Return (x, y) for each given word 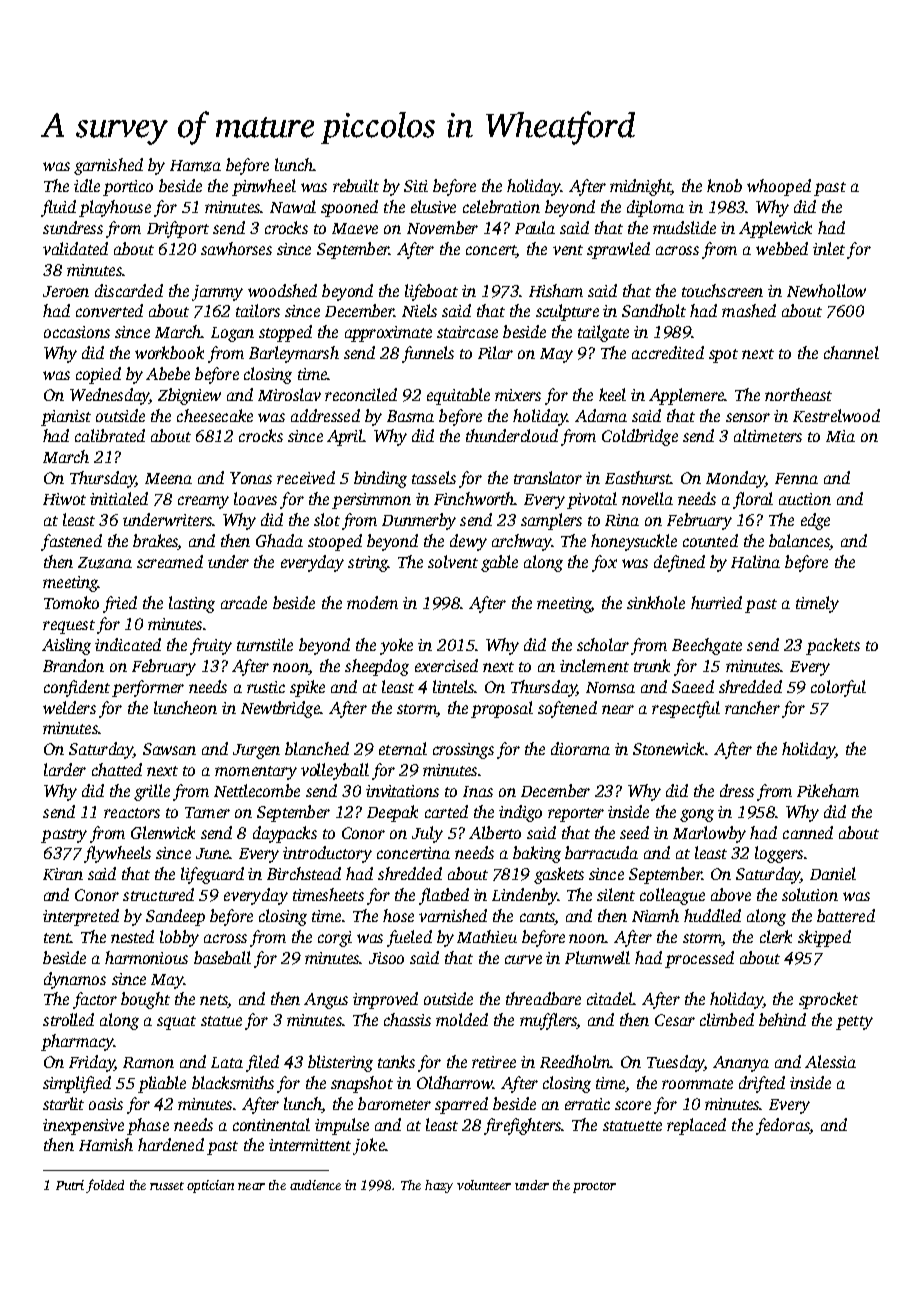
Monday (735, 479)
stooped (335, 542)
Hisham (556, 290)
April (345, 437)
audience (315, 1185)
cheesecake (215, 415)
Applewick (775, 229)
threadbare (543, 998)
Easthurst (638, 477)
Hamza (195, 166)
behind (782, 1019)
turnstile (265, 644)
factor (95, 1000)
